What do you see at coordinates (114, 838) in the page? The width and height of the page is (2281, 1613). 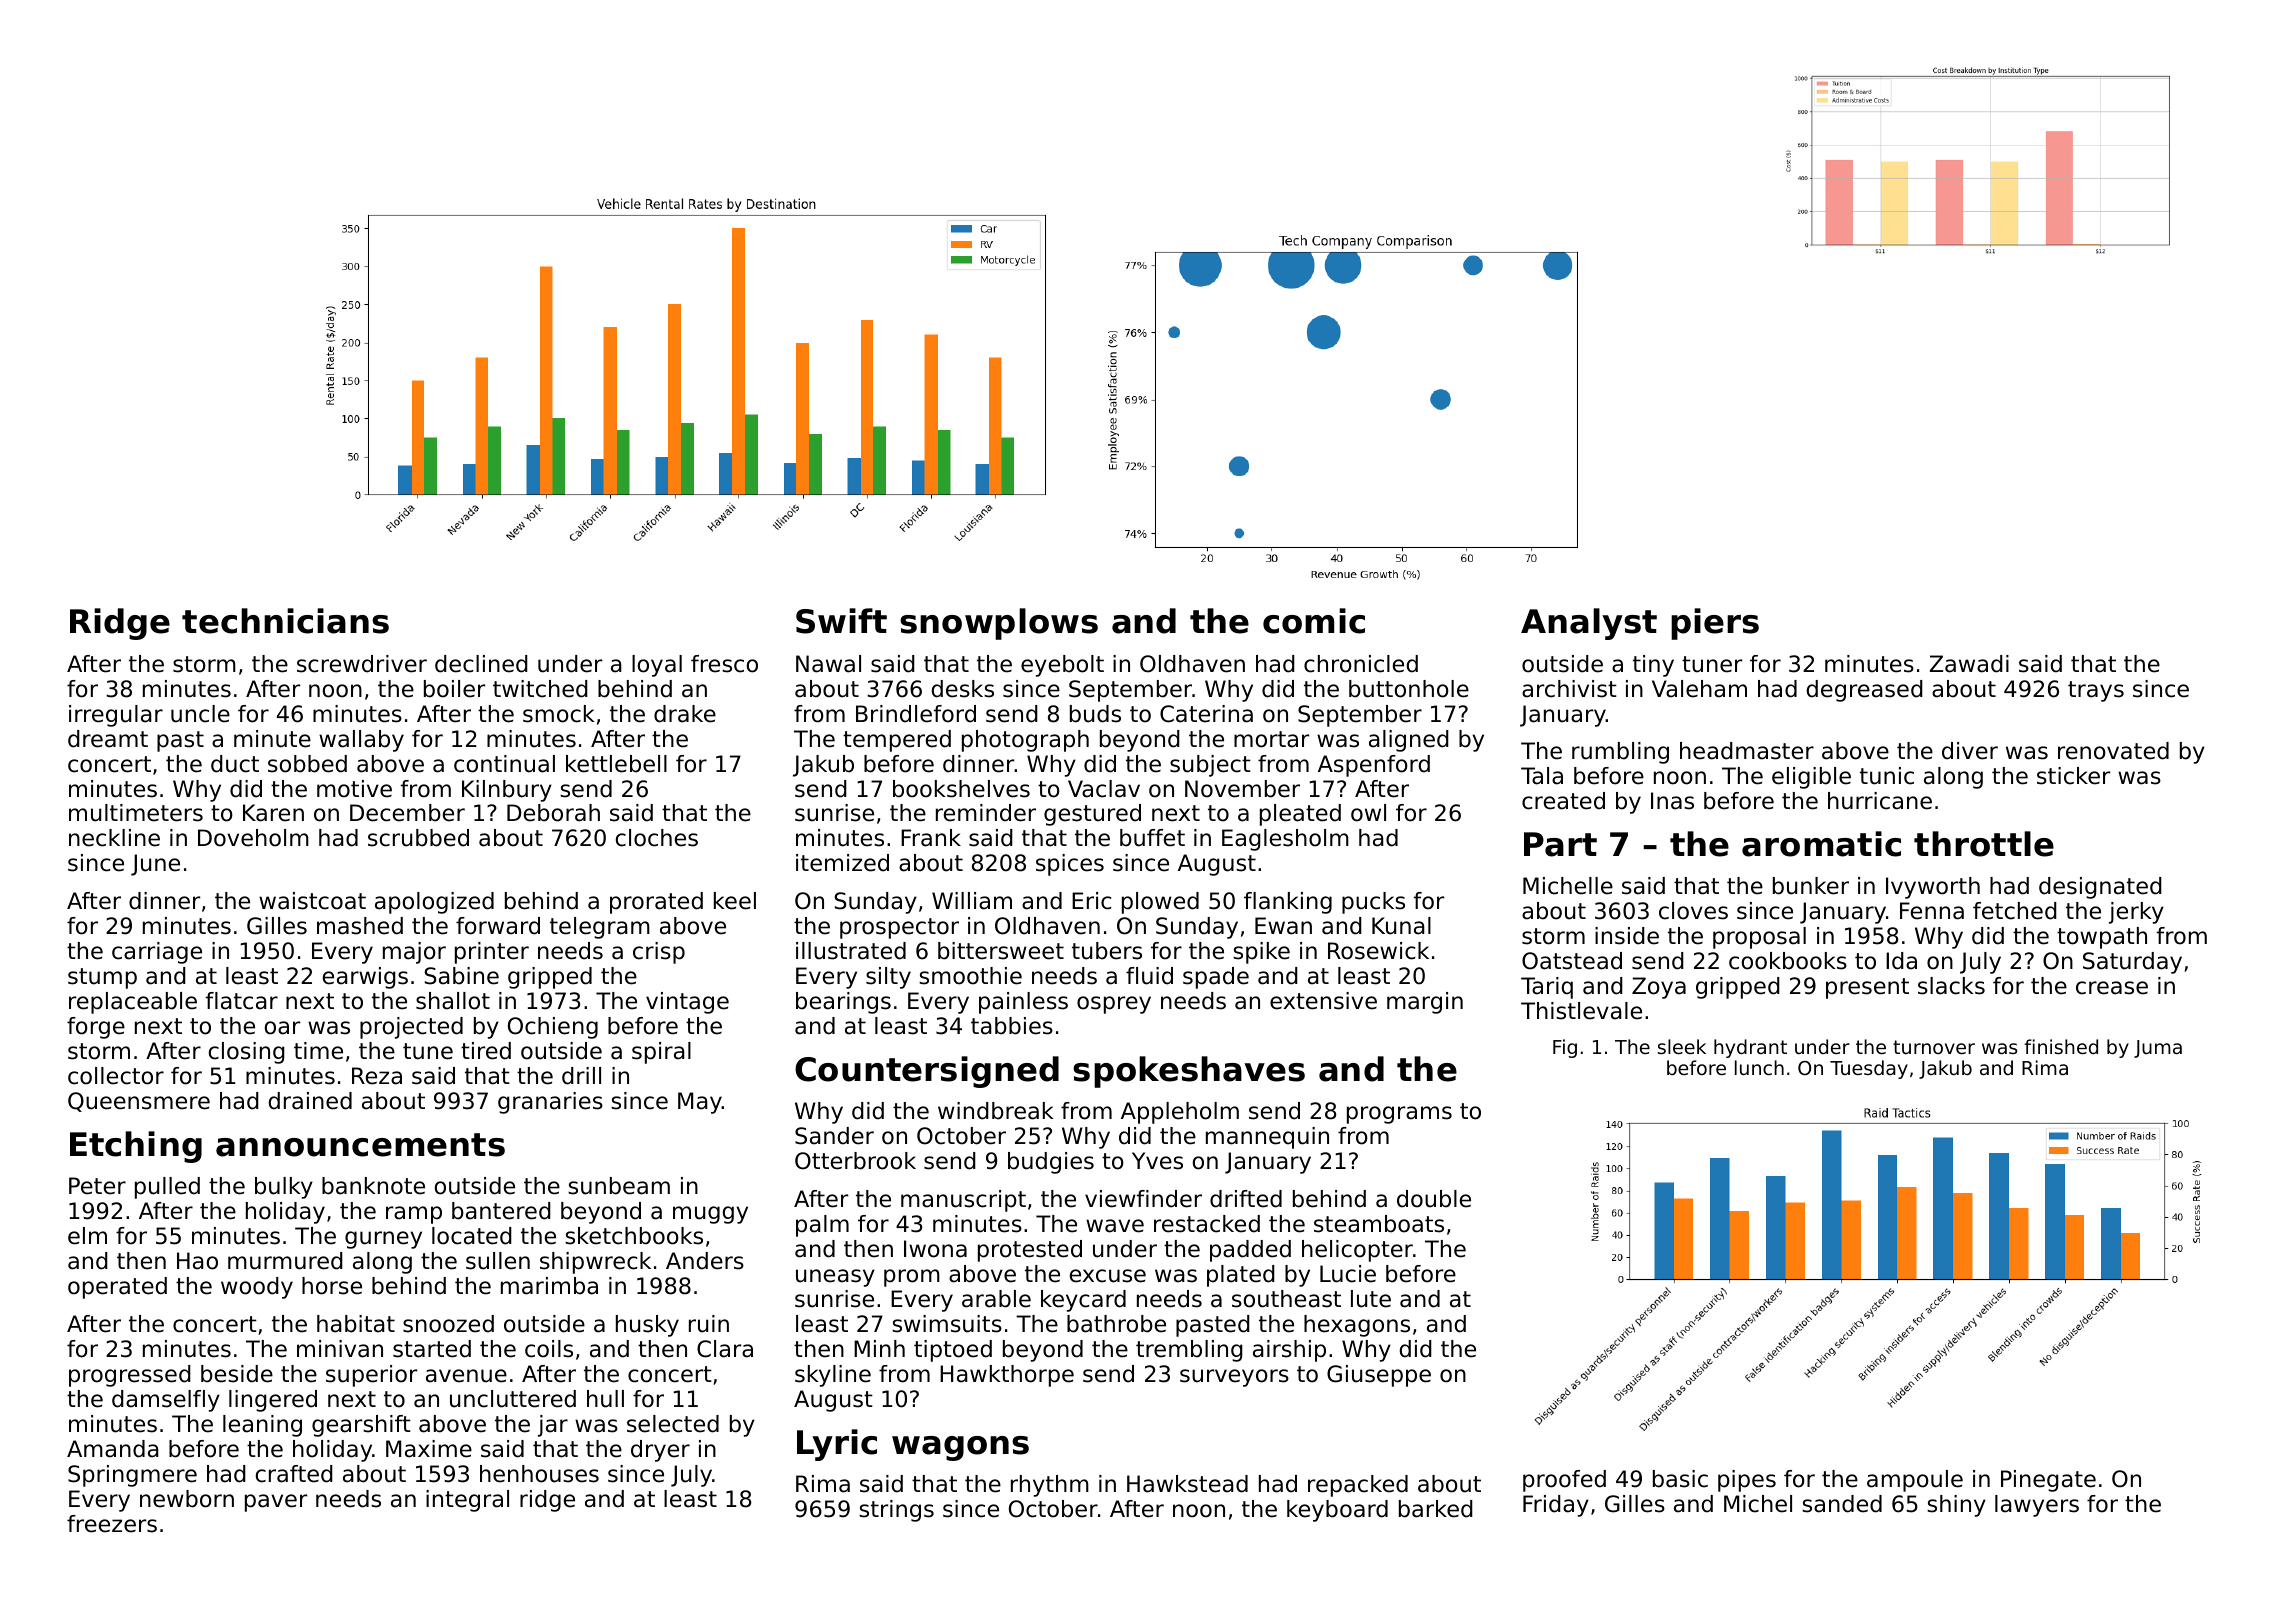 I see `neckline` at bounding box center [114, 838].
